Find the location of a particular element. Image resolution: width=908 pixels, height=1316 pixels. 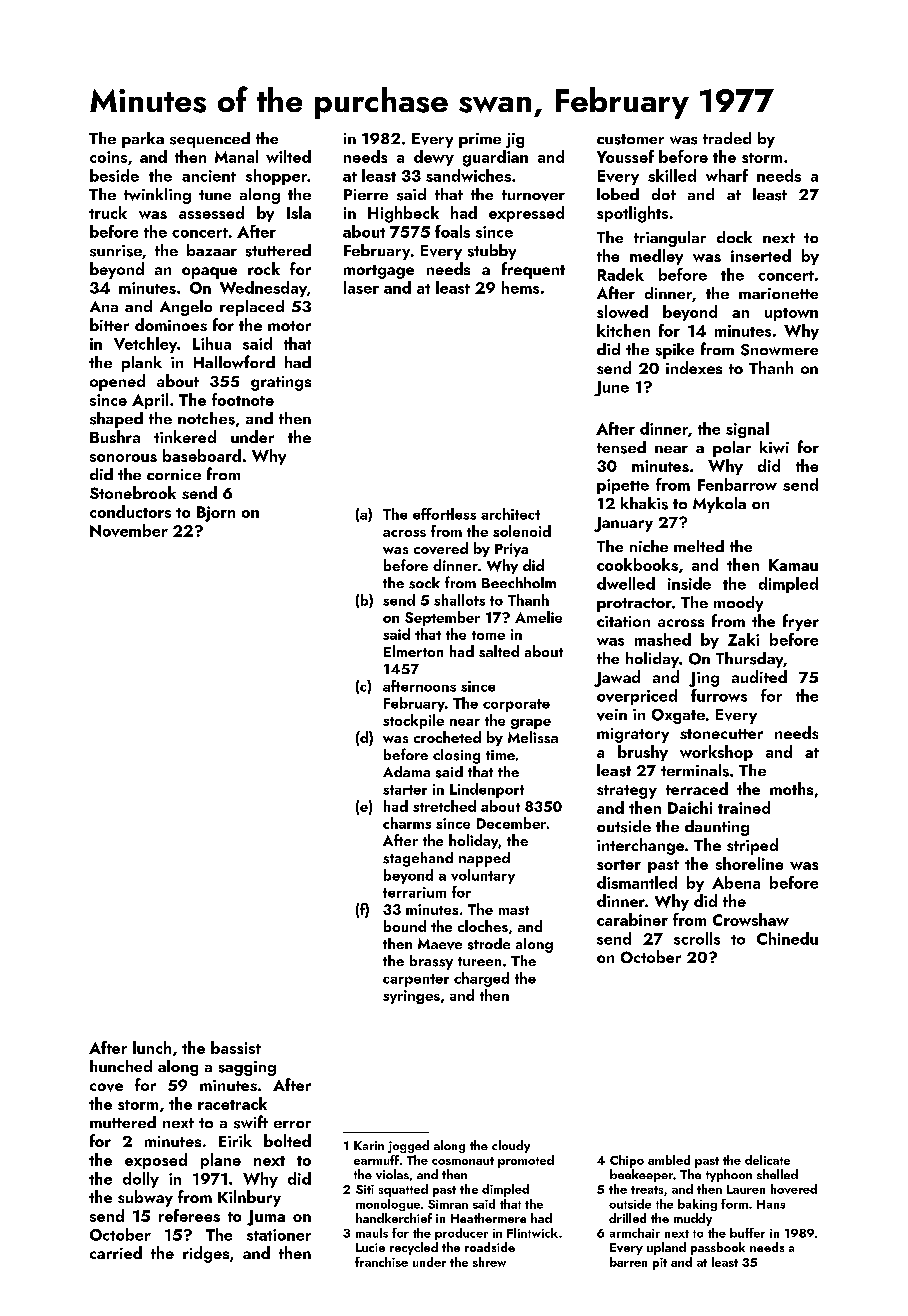

Lihua is located at coordinates (212, 343).
